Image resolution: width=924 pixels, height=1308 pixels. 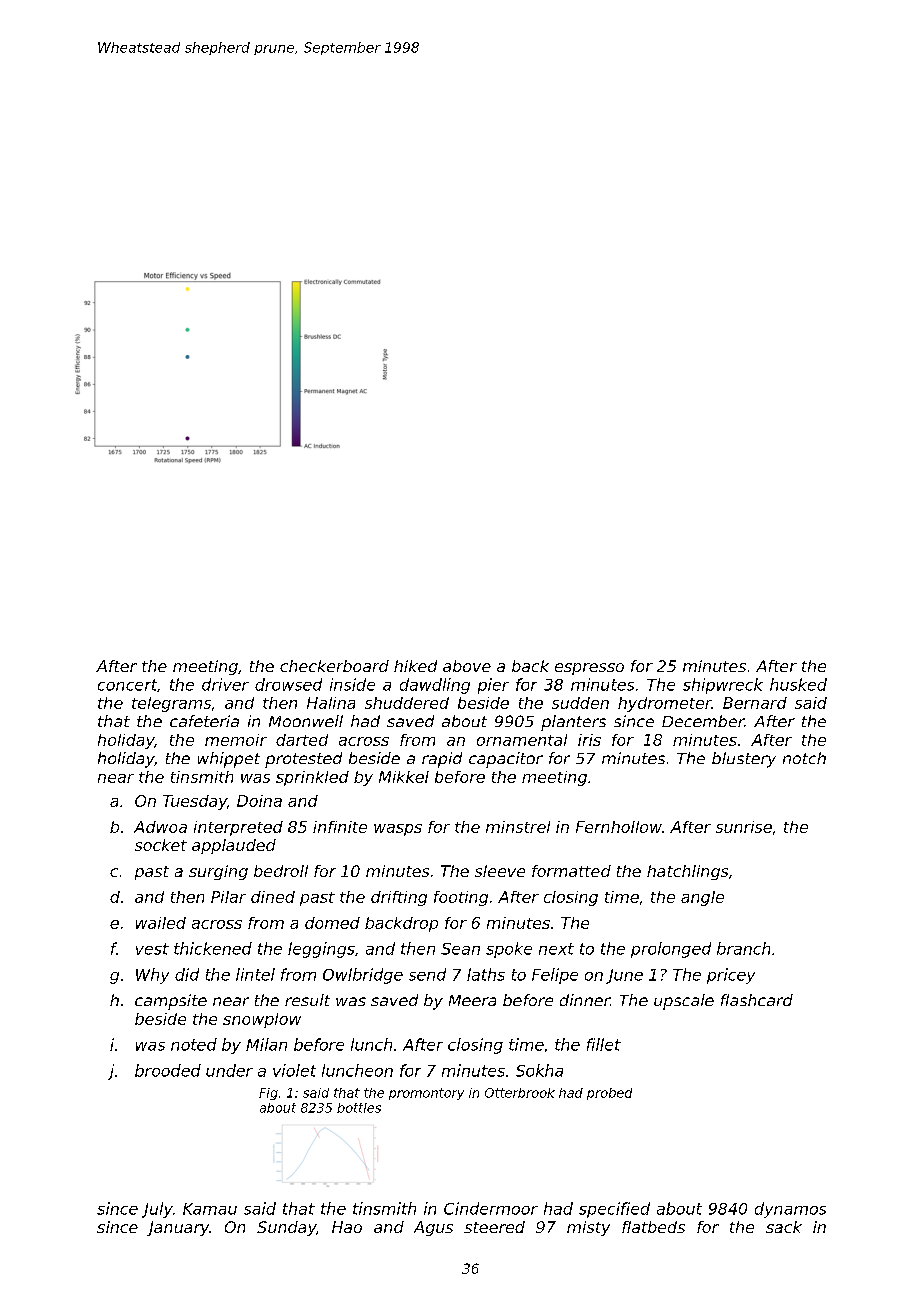 I want to click on Meera, so click(x=472, y=1000).
